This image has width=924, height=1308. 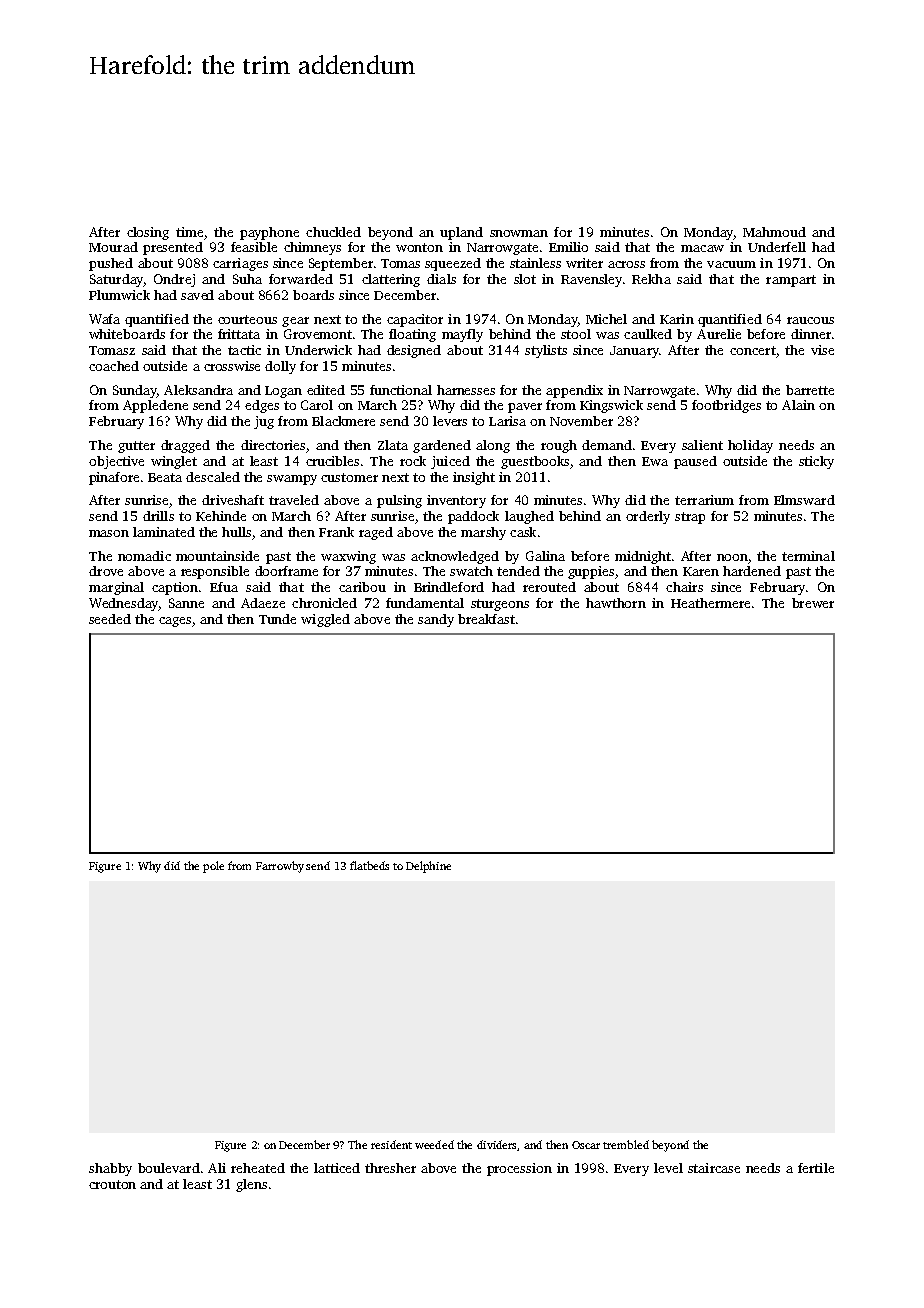 I want to click on pole, so click(x=213, y=867).
